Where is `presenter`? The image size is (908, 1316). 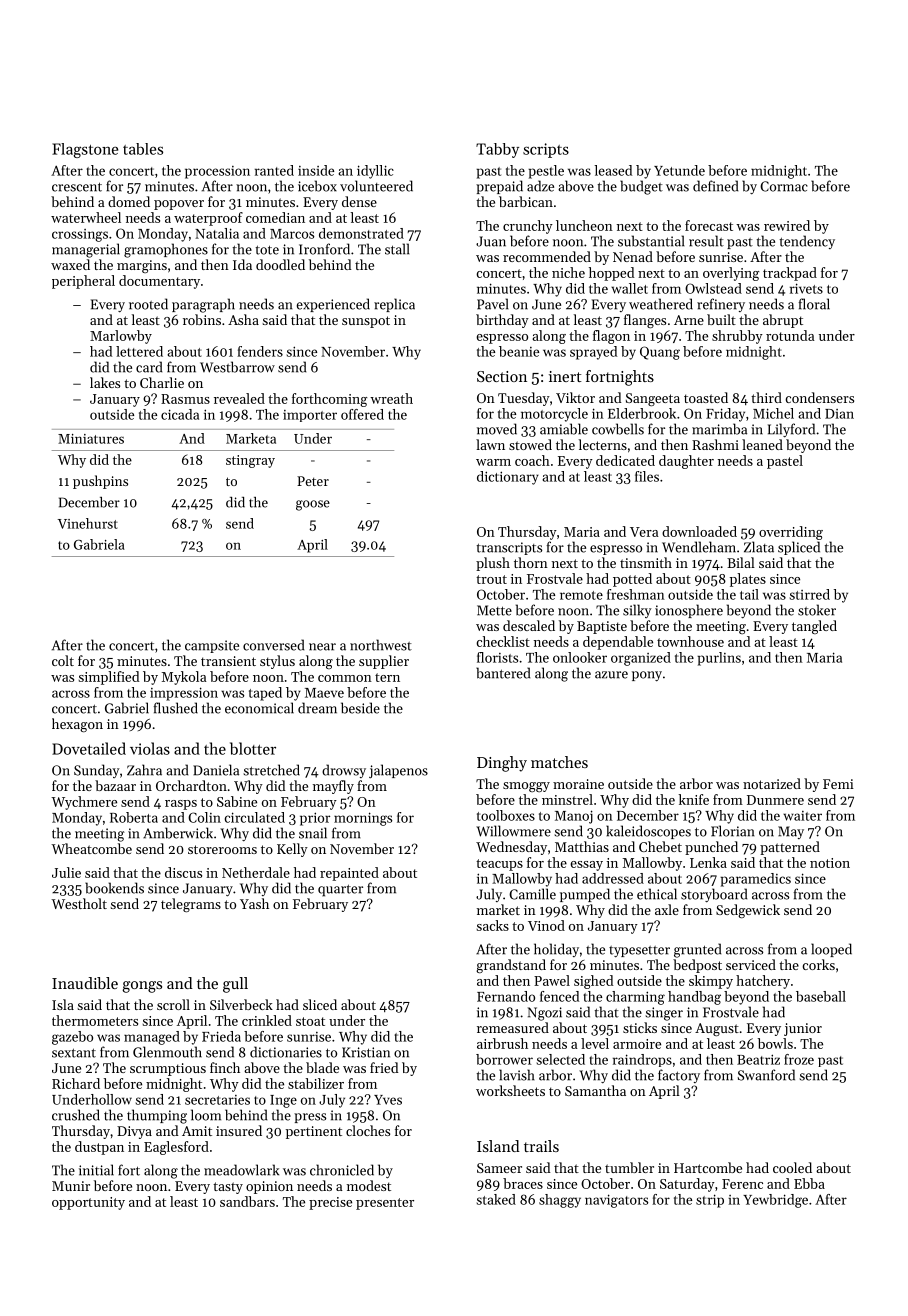
presenter is located at coordinates (385, 1204).
